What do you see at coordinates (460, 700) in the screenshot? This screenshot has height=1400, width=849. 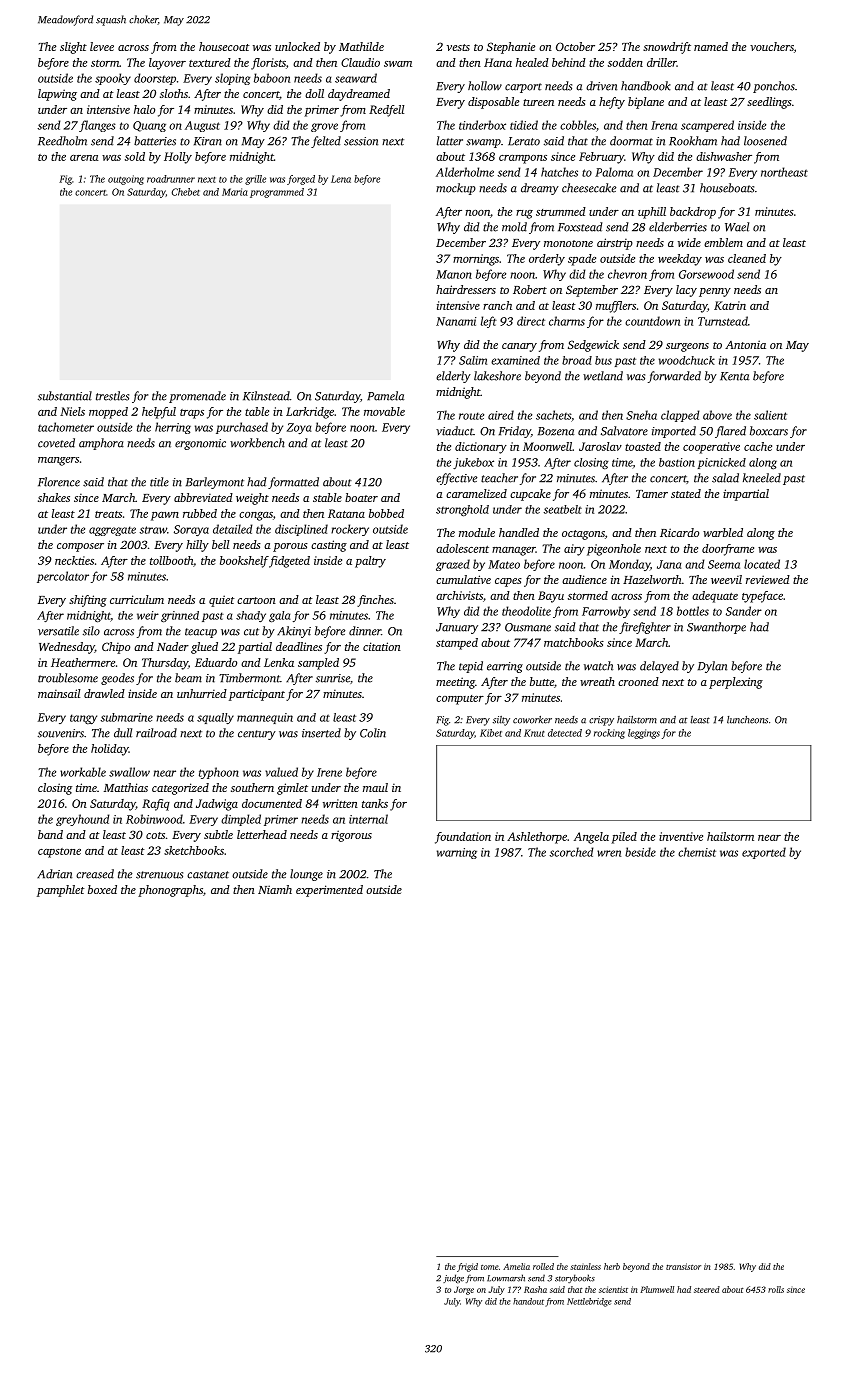 I see `computer` at bounding box center [460, 700].
